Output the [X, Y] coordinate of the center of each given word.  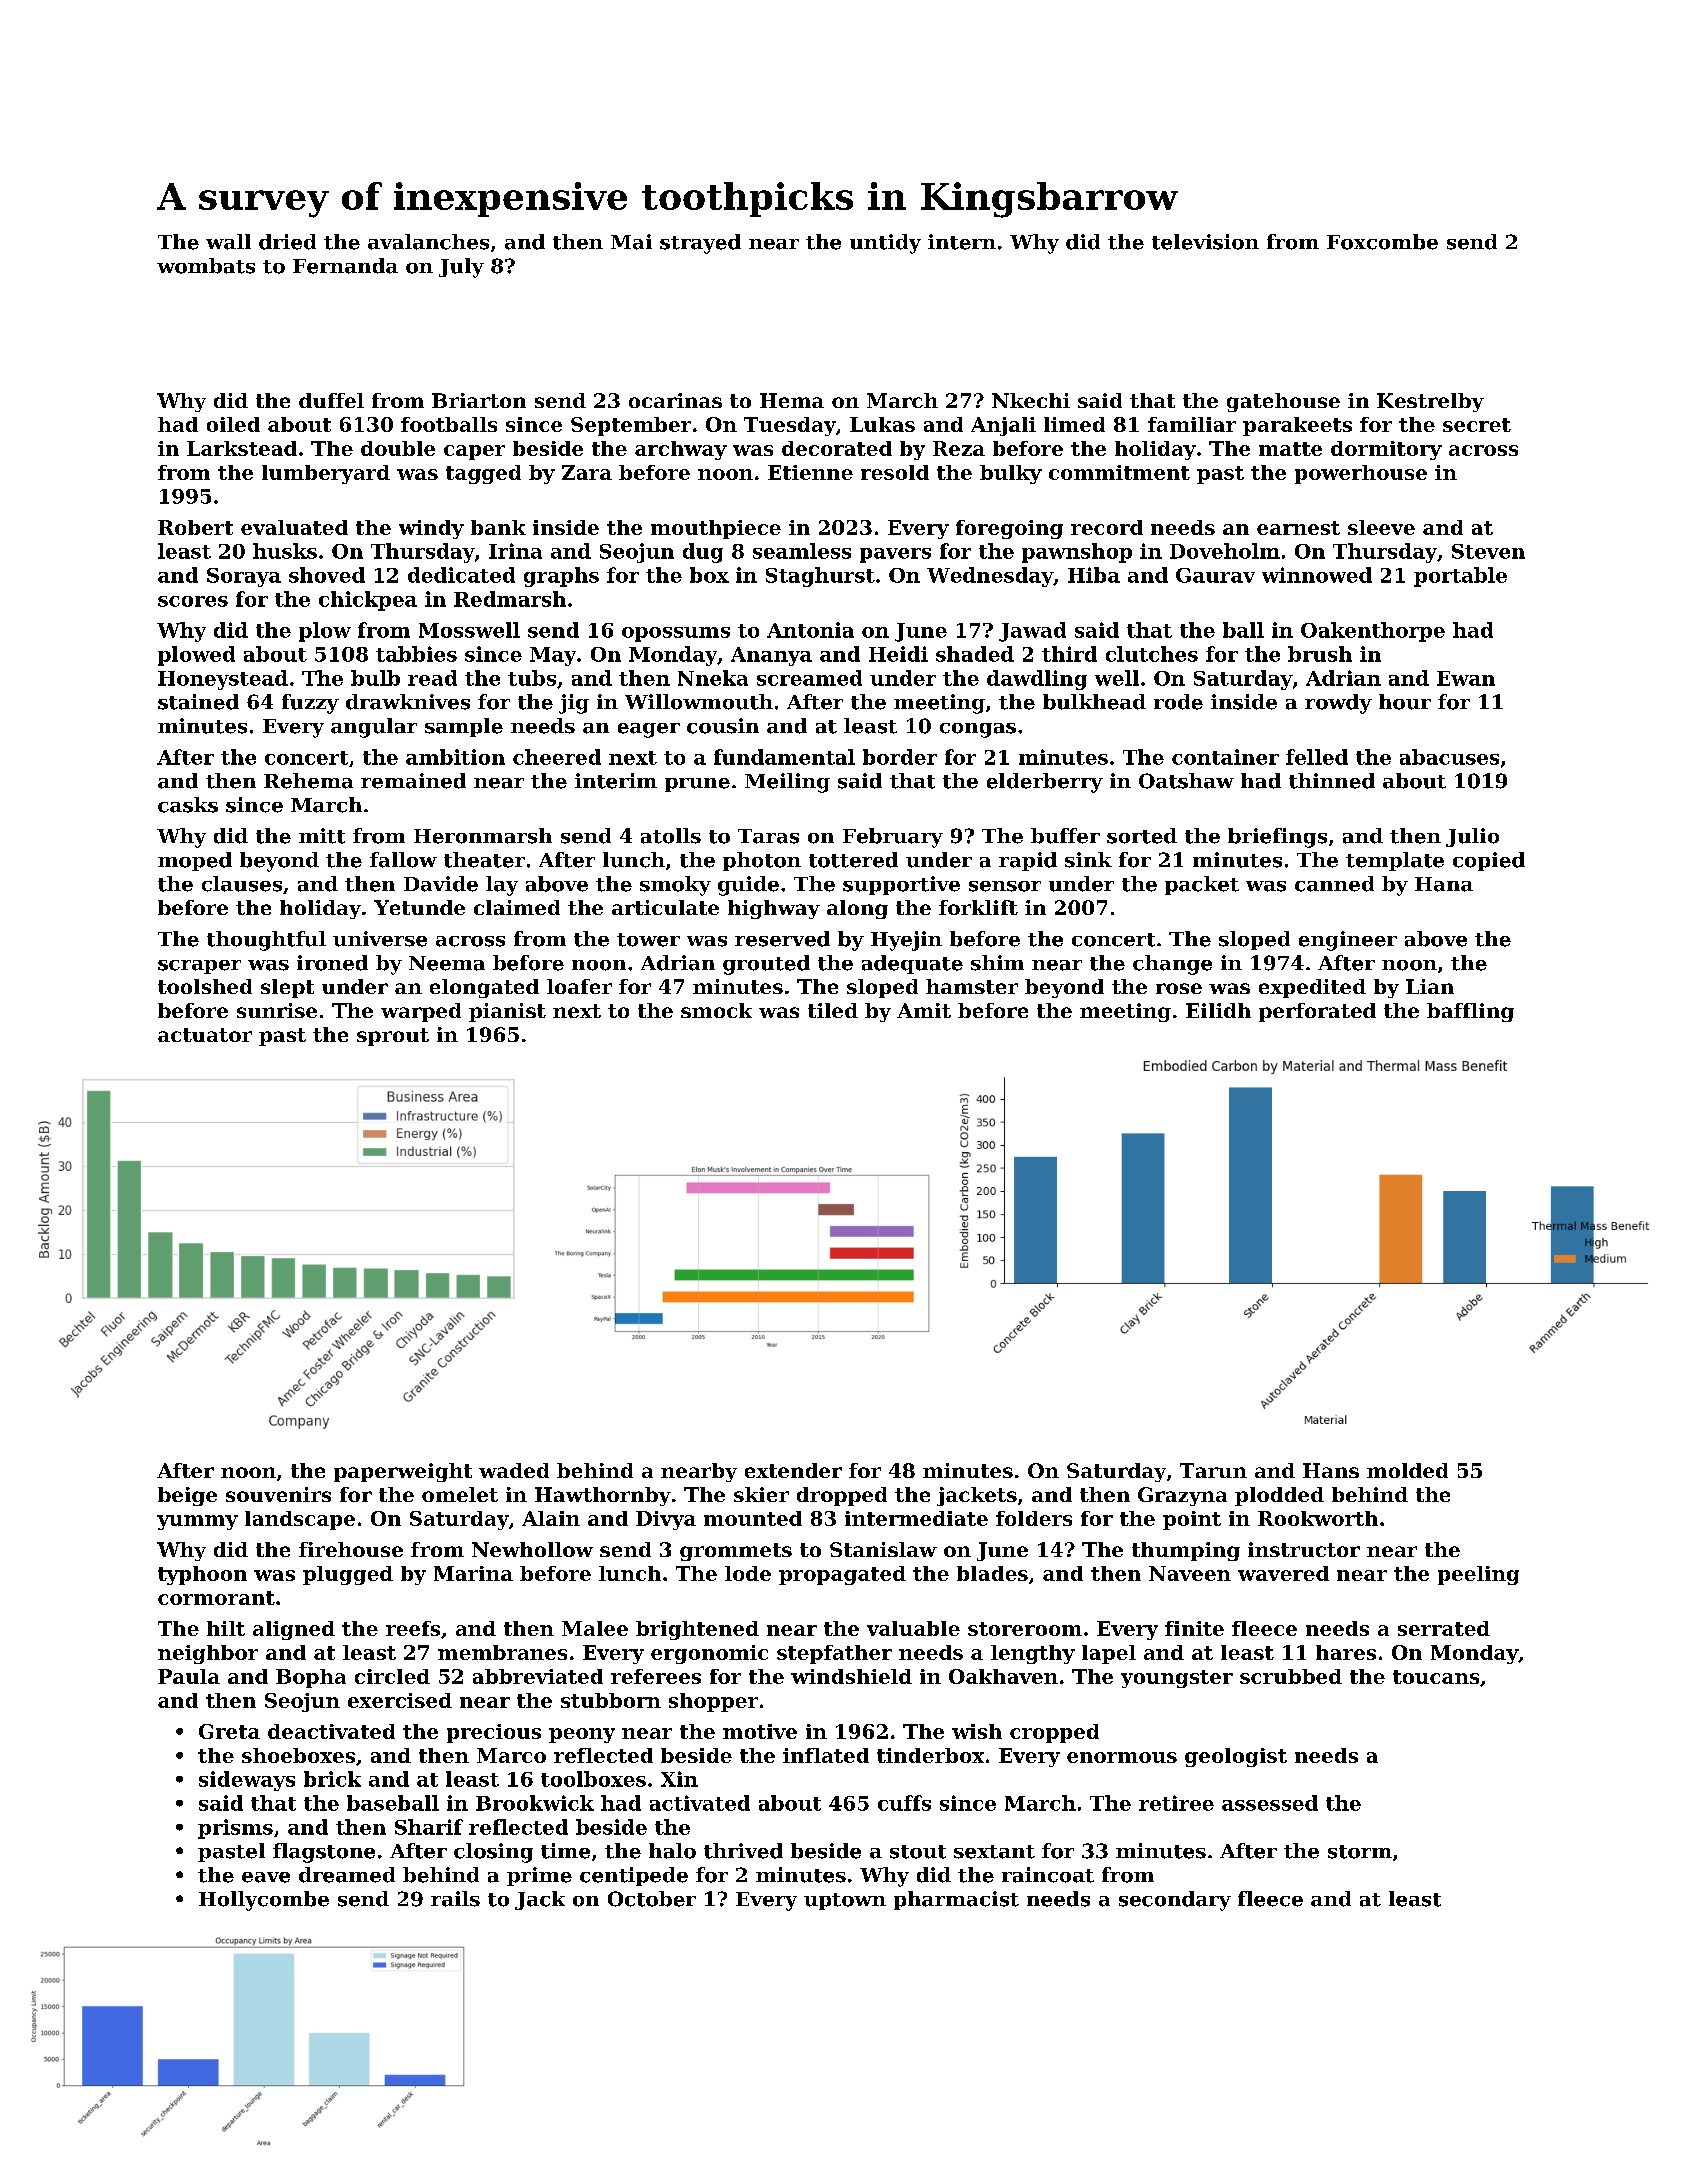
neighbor [208, 1654]
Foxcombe [1382, 242]
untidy [885, 244]
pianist [507, 1012]
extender [793, 1470]
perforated [1317, 1012]
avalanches [428, 242]
